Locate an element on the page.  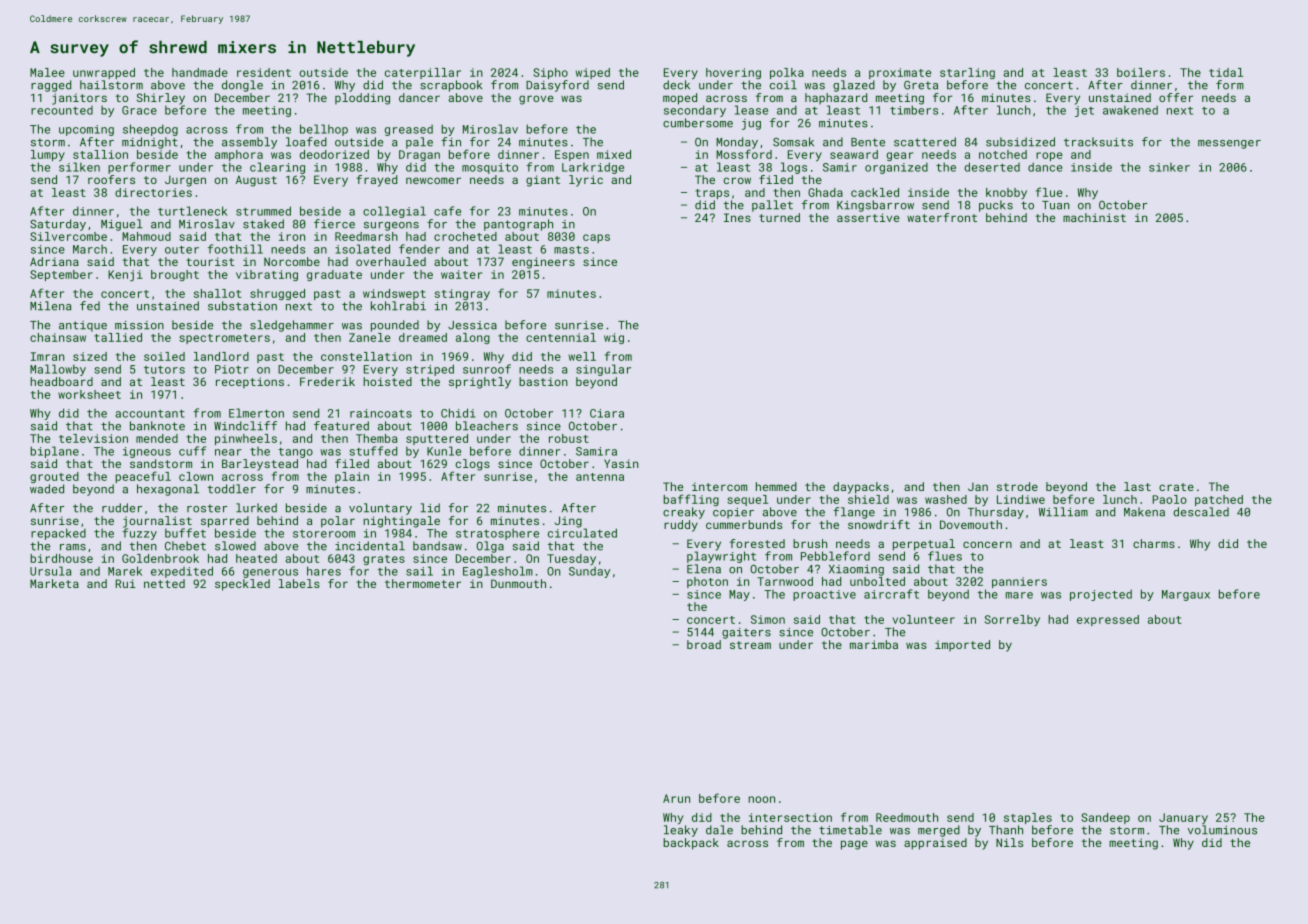
crate is located at coordinates (1176, 487).
